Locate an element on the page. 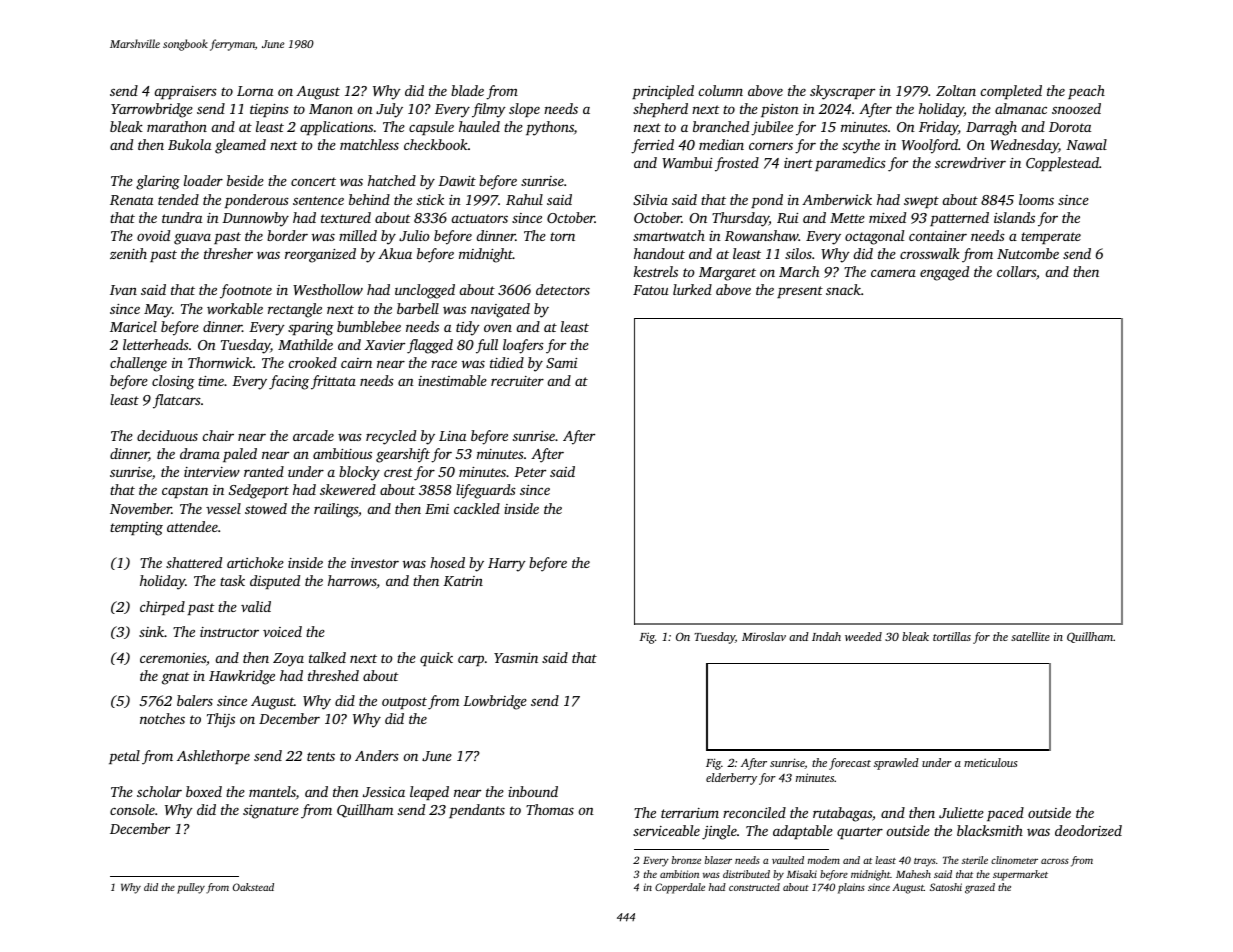 The width and height of the page is (1233, 952). engaged is located at coordinates (944, 273).
